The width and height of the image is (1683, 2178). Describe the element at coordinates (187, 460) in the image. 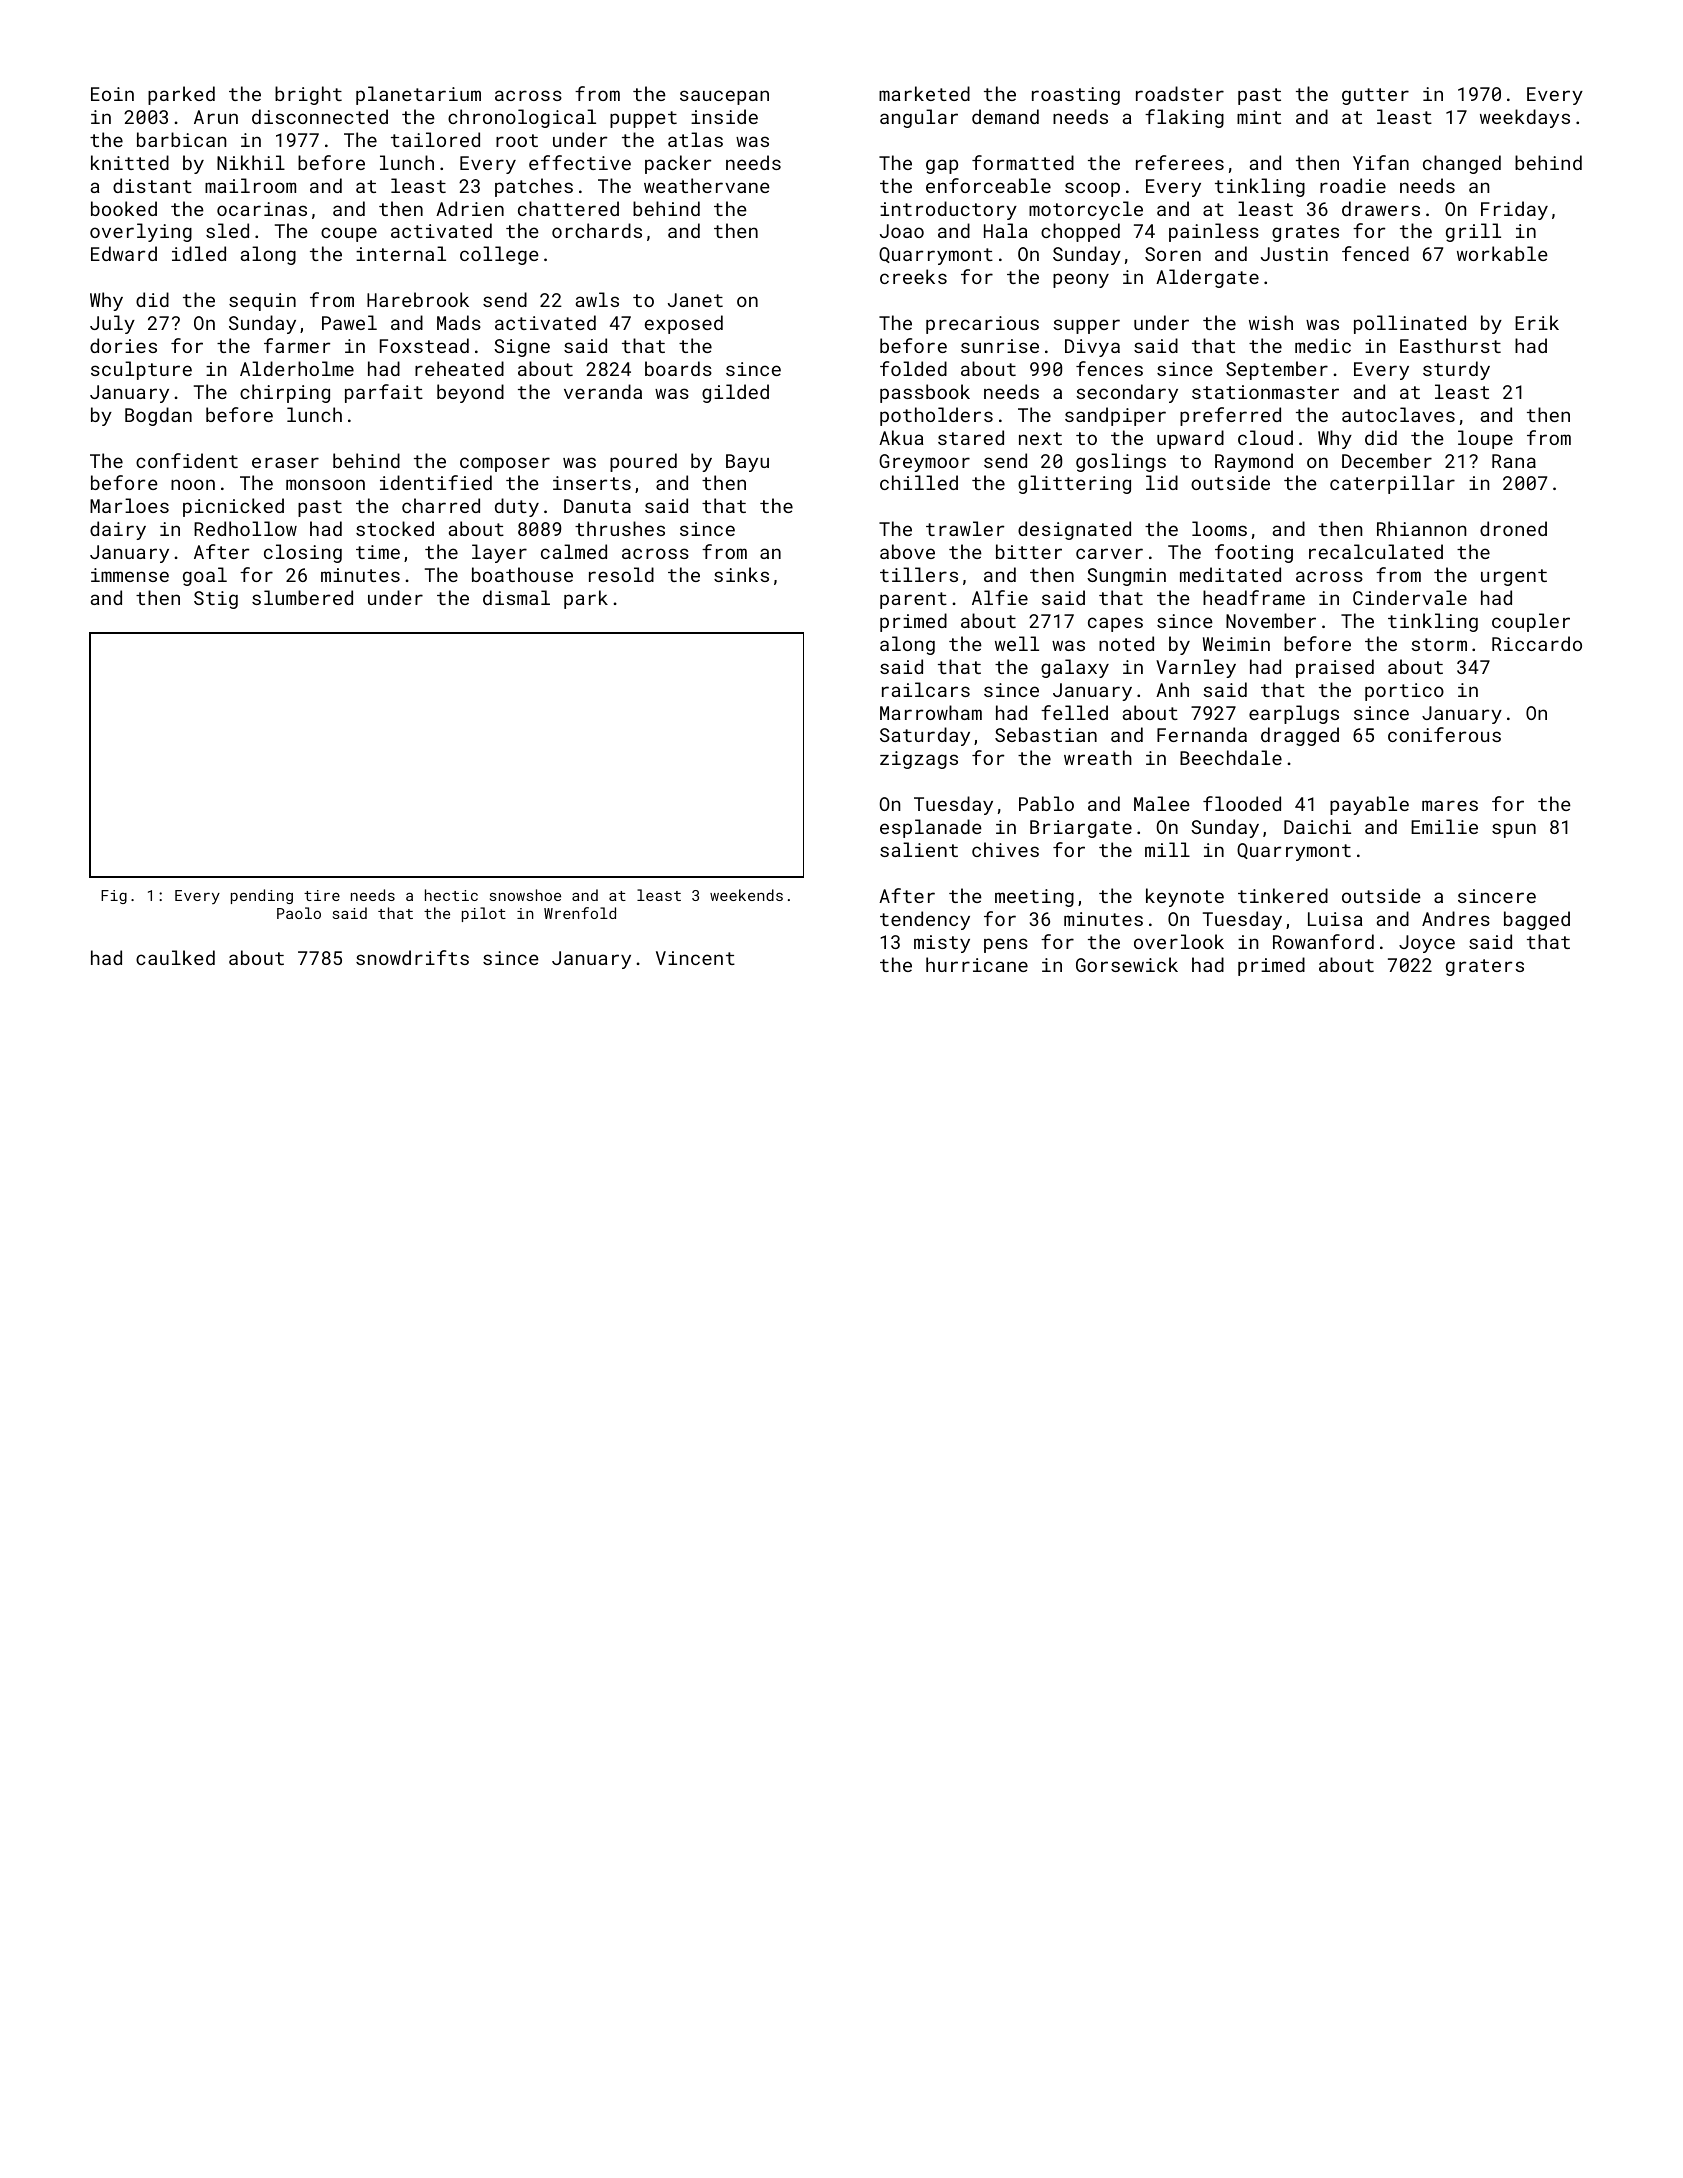

I see `confident` at that location.
